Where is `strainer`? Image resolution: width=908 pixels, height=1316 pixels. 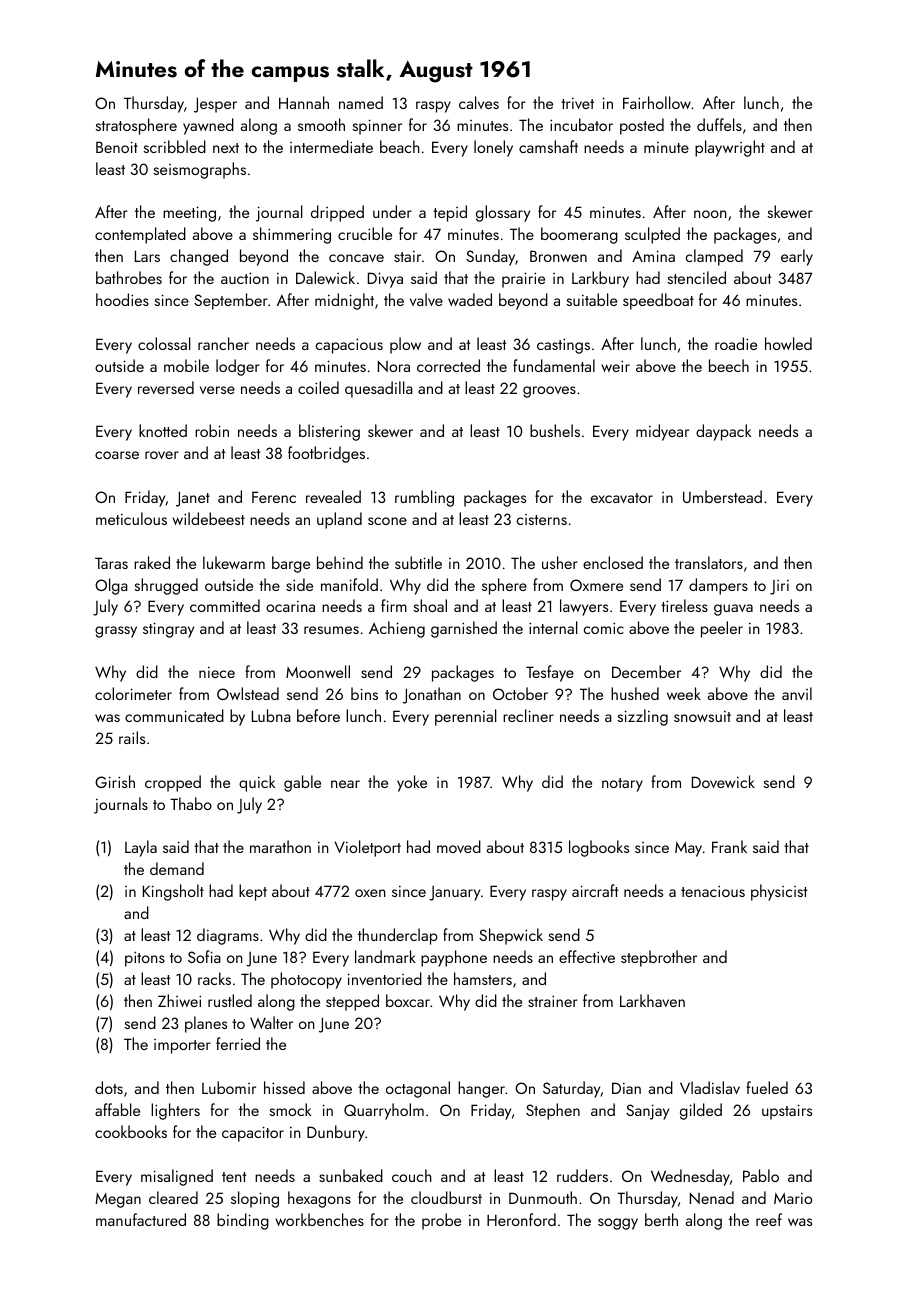 strainer is located at coordinates (553, 1001).
